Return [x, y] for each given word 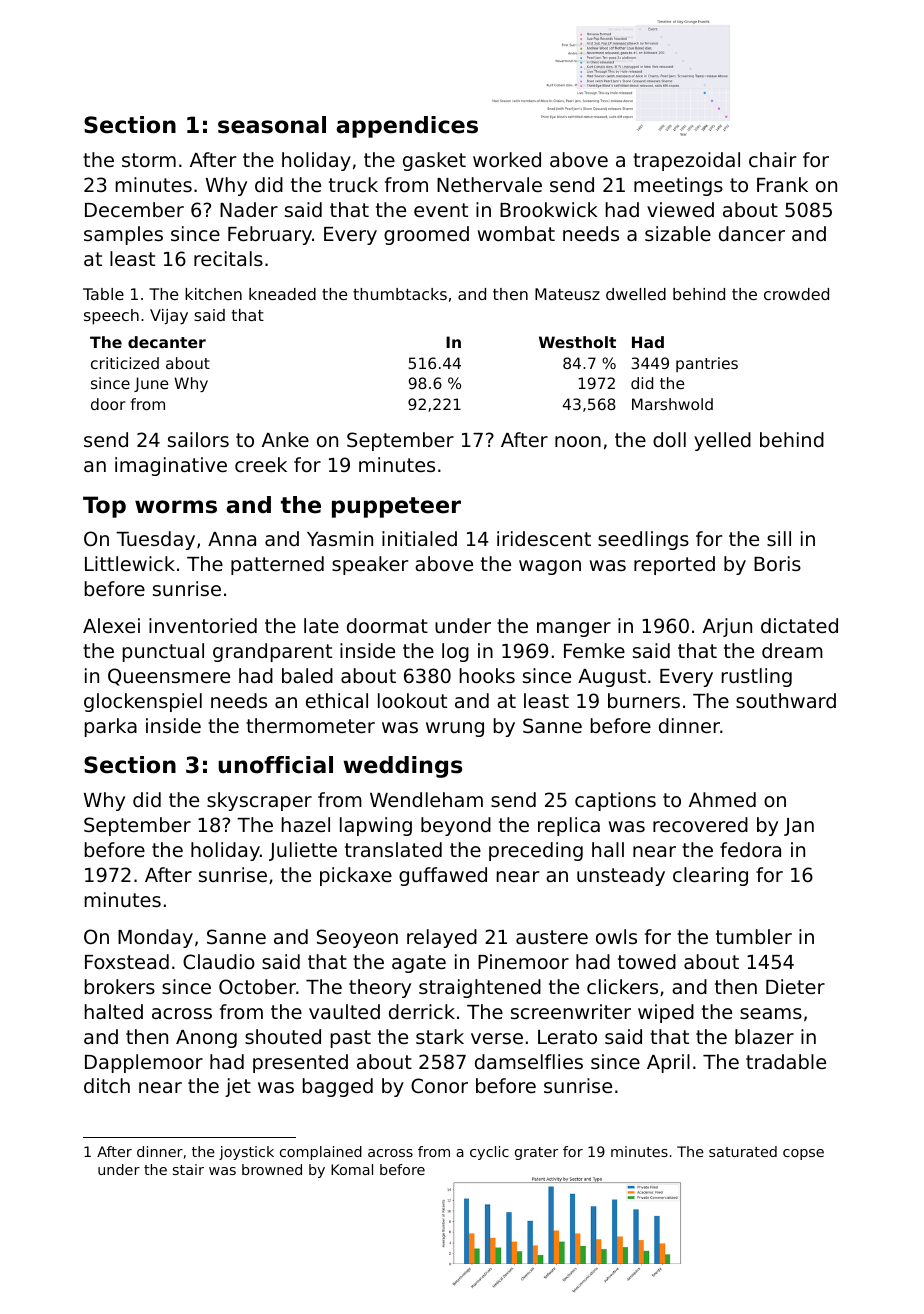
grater [536, 1153]
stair [188, 1169]
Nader [249, 209]
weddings [402, 767]
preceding [536, 851]
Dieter [795, 986]
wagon [550, 567]
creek [261, 464]
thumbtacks [400, 294]
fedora [750, 849]
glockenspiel [143, 702]
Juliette [303, 851]
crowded [796, 294]
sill [779, 538]
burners [644, 700]
